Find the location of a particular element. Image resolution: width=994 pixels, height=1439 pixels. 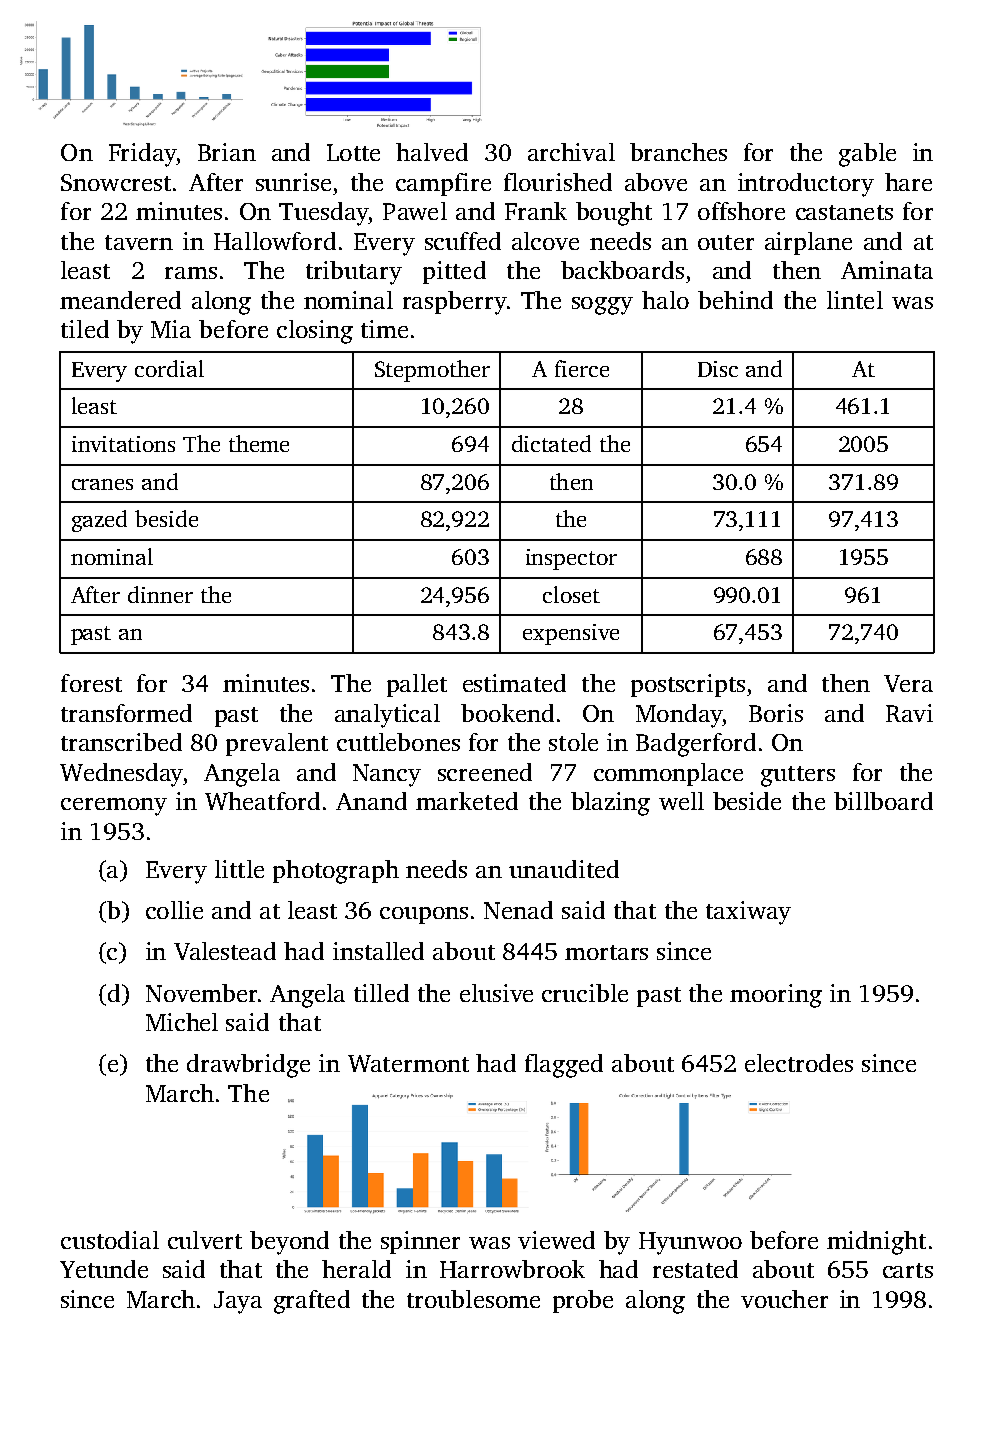

inspector is located at coordinates (571, 559).
